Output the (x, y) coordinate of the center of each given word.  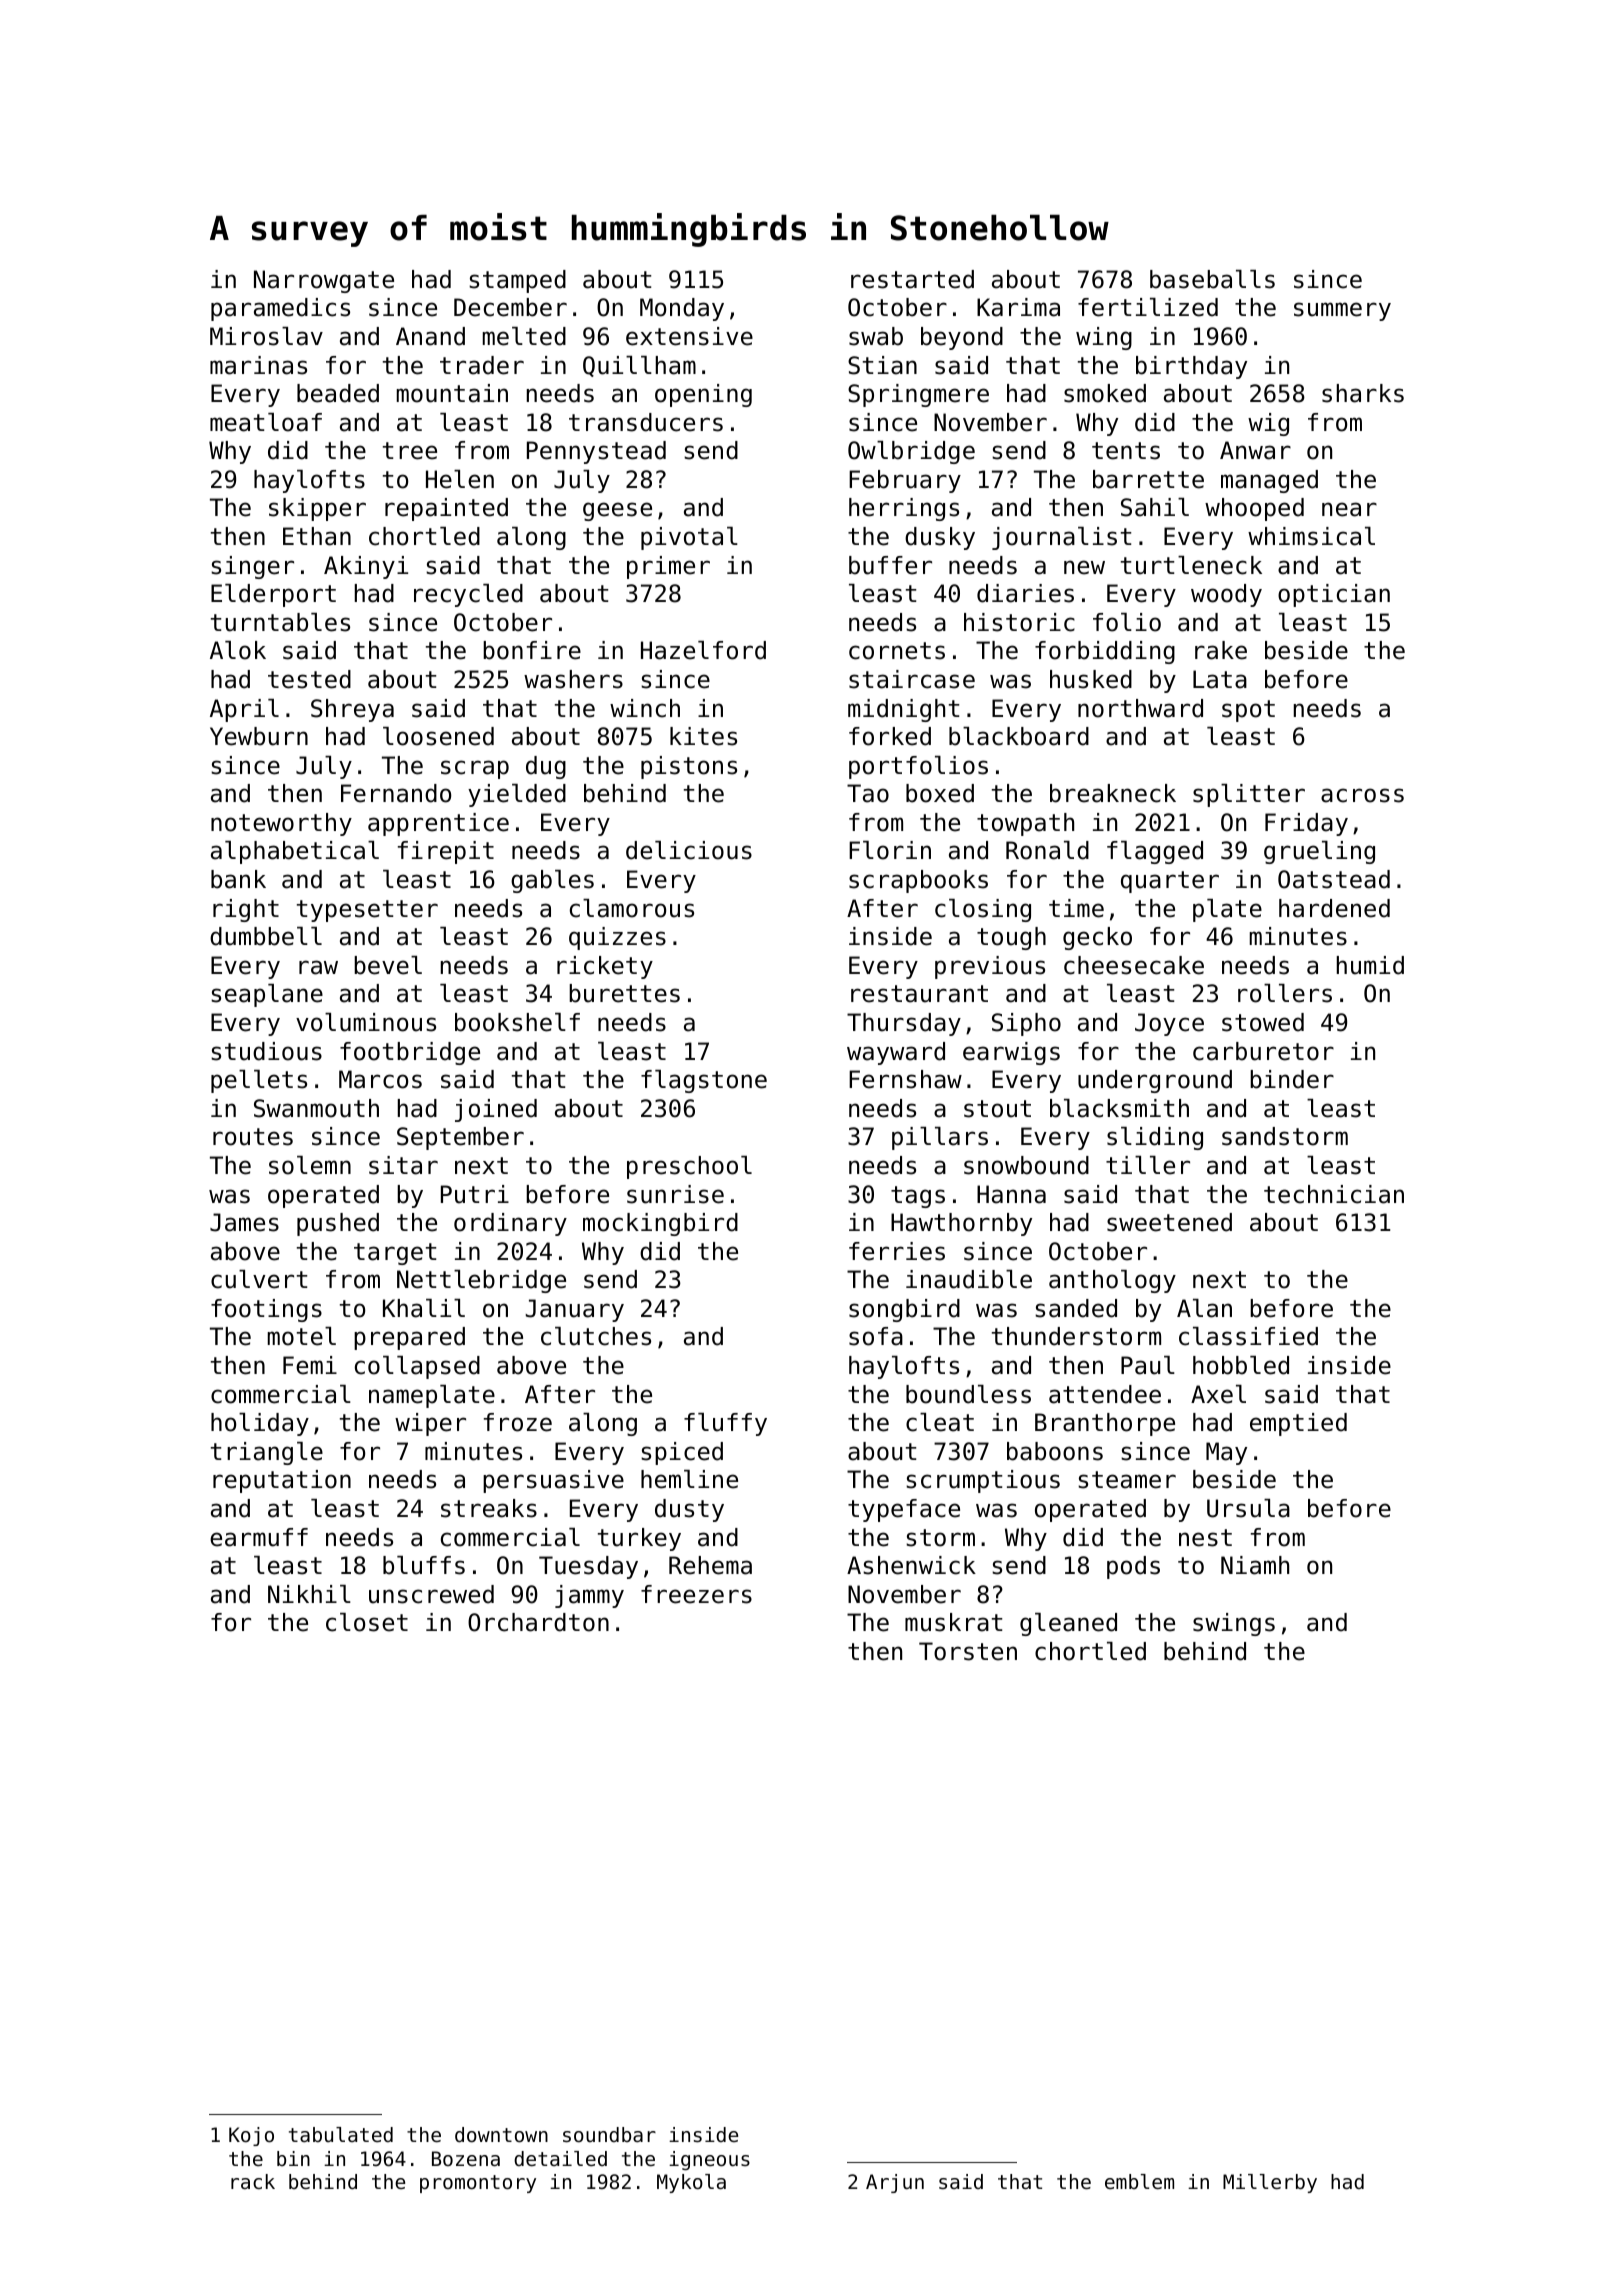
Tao (868, 793)
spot (1248, 711)
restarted (912, 279)
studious (266, 1051)
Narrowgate (324, 281)
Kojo (251, 2136)
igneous (709, 2160)
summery (1342, 311)
